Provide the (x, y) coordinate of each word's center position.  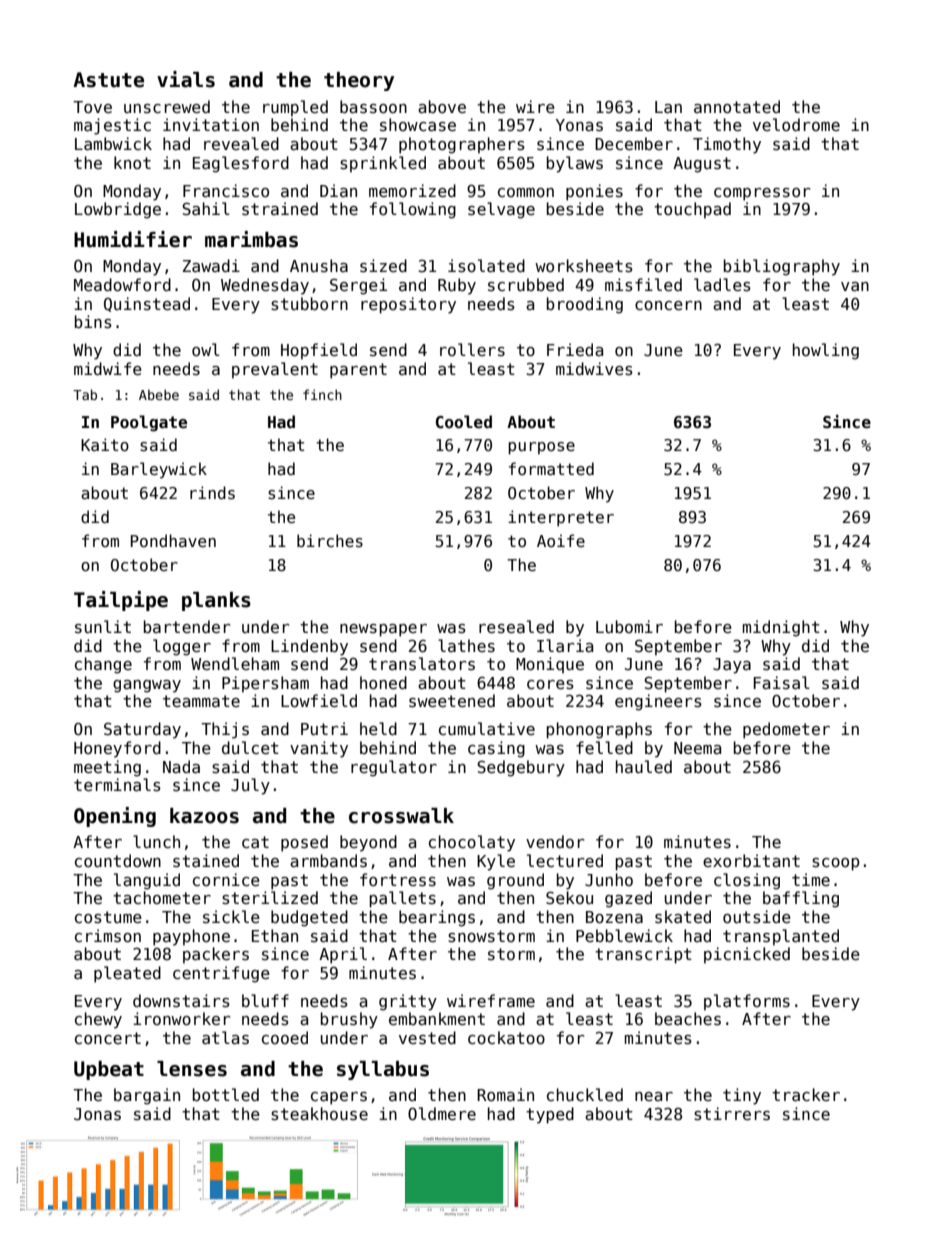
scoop (836, 864)
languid (147, 881)
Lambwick (113, 143)
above (442, 106)
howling (826, 351)
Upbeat (109, 1070)
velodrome (796, 124)
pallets (402, 899)
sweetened (452, 701)
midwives (594, 369)
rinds (212, 493)
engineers (658, 702)
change (103, 665)
